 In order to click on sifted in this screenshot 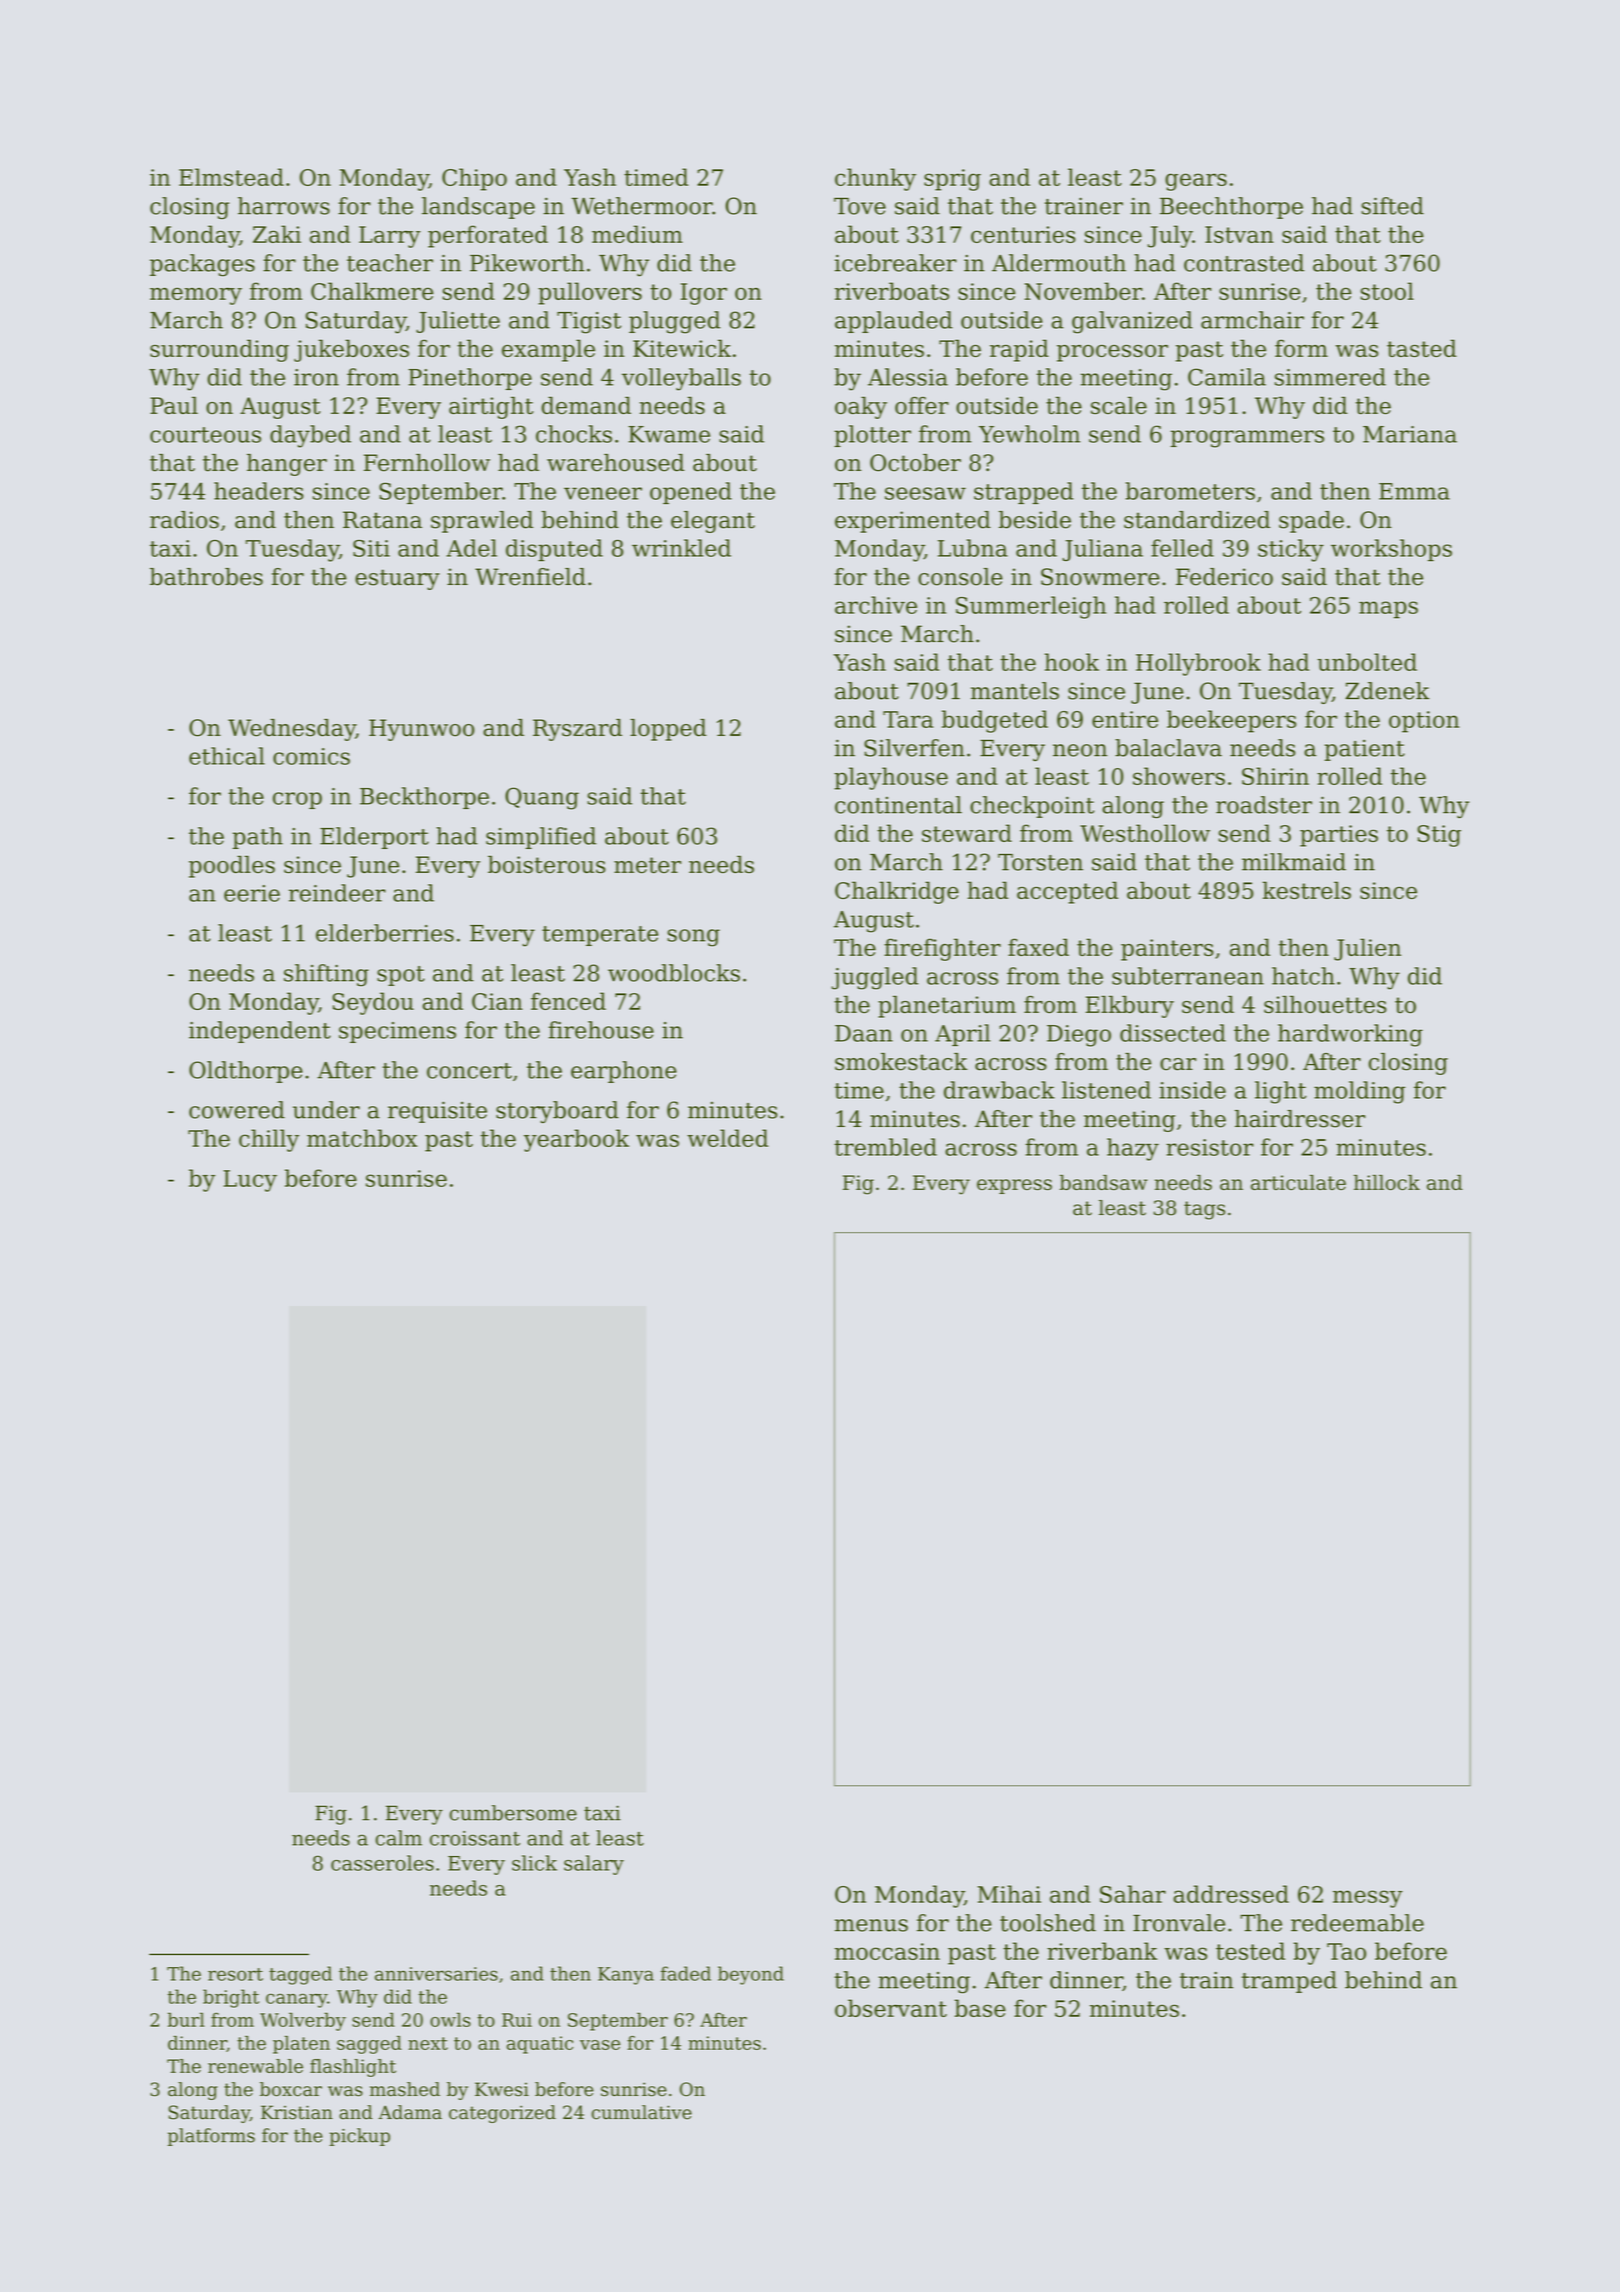, I will do `click(1392, 206)`.
